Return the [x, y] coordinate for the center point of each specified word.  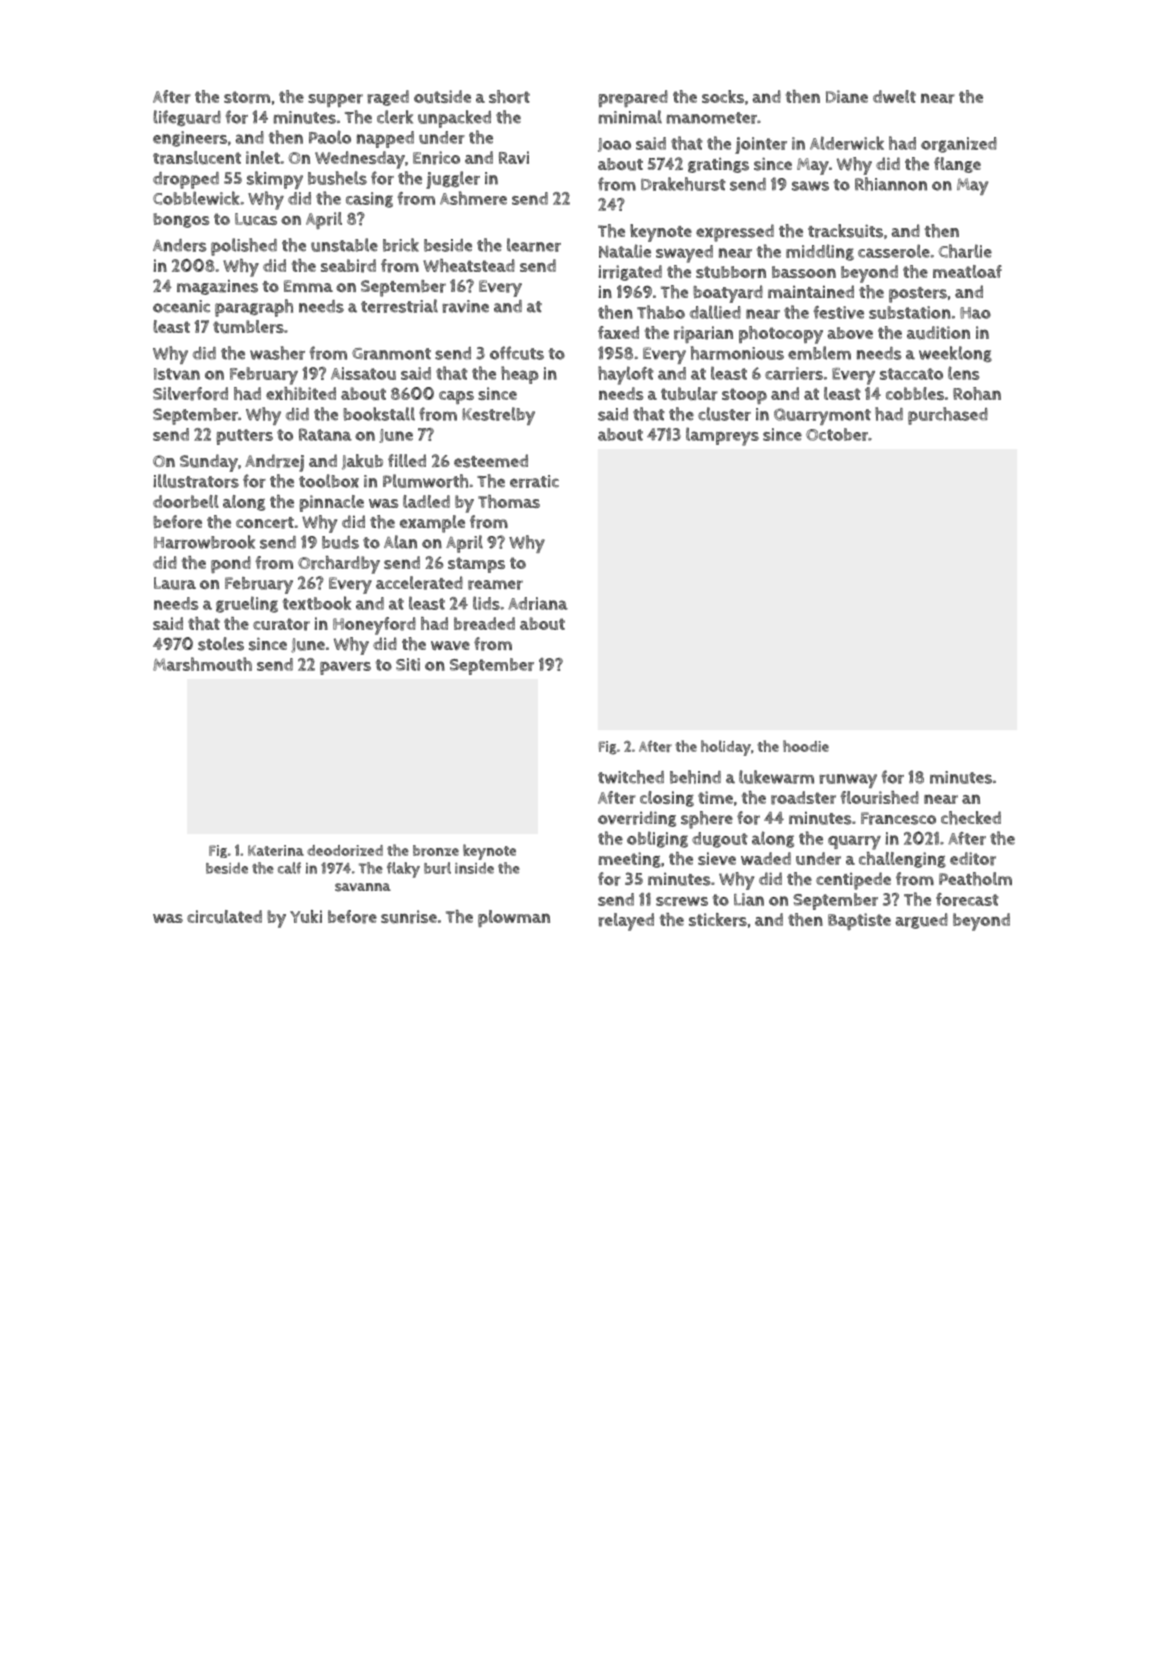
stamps [476, 565]
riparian [703, 335]
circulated [224, 917]
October [837, 434]
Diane [847, 96]
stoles [221, 644]
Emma [308, 286]
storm [247, 97]
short [509, 97]
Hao [975, 313]
